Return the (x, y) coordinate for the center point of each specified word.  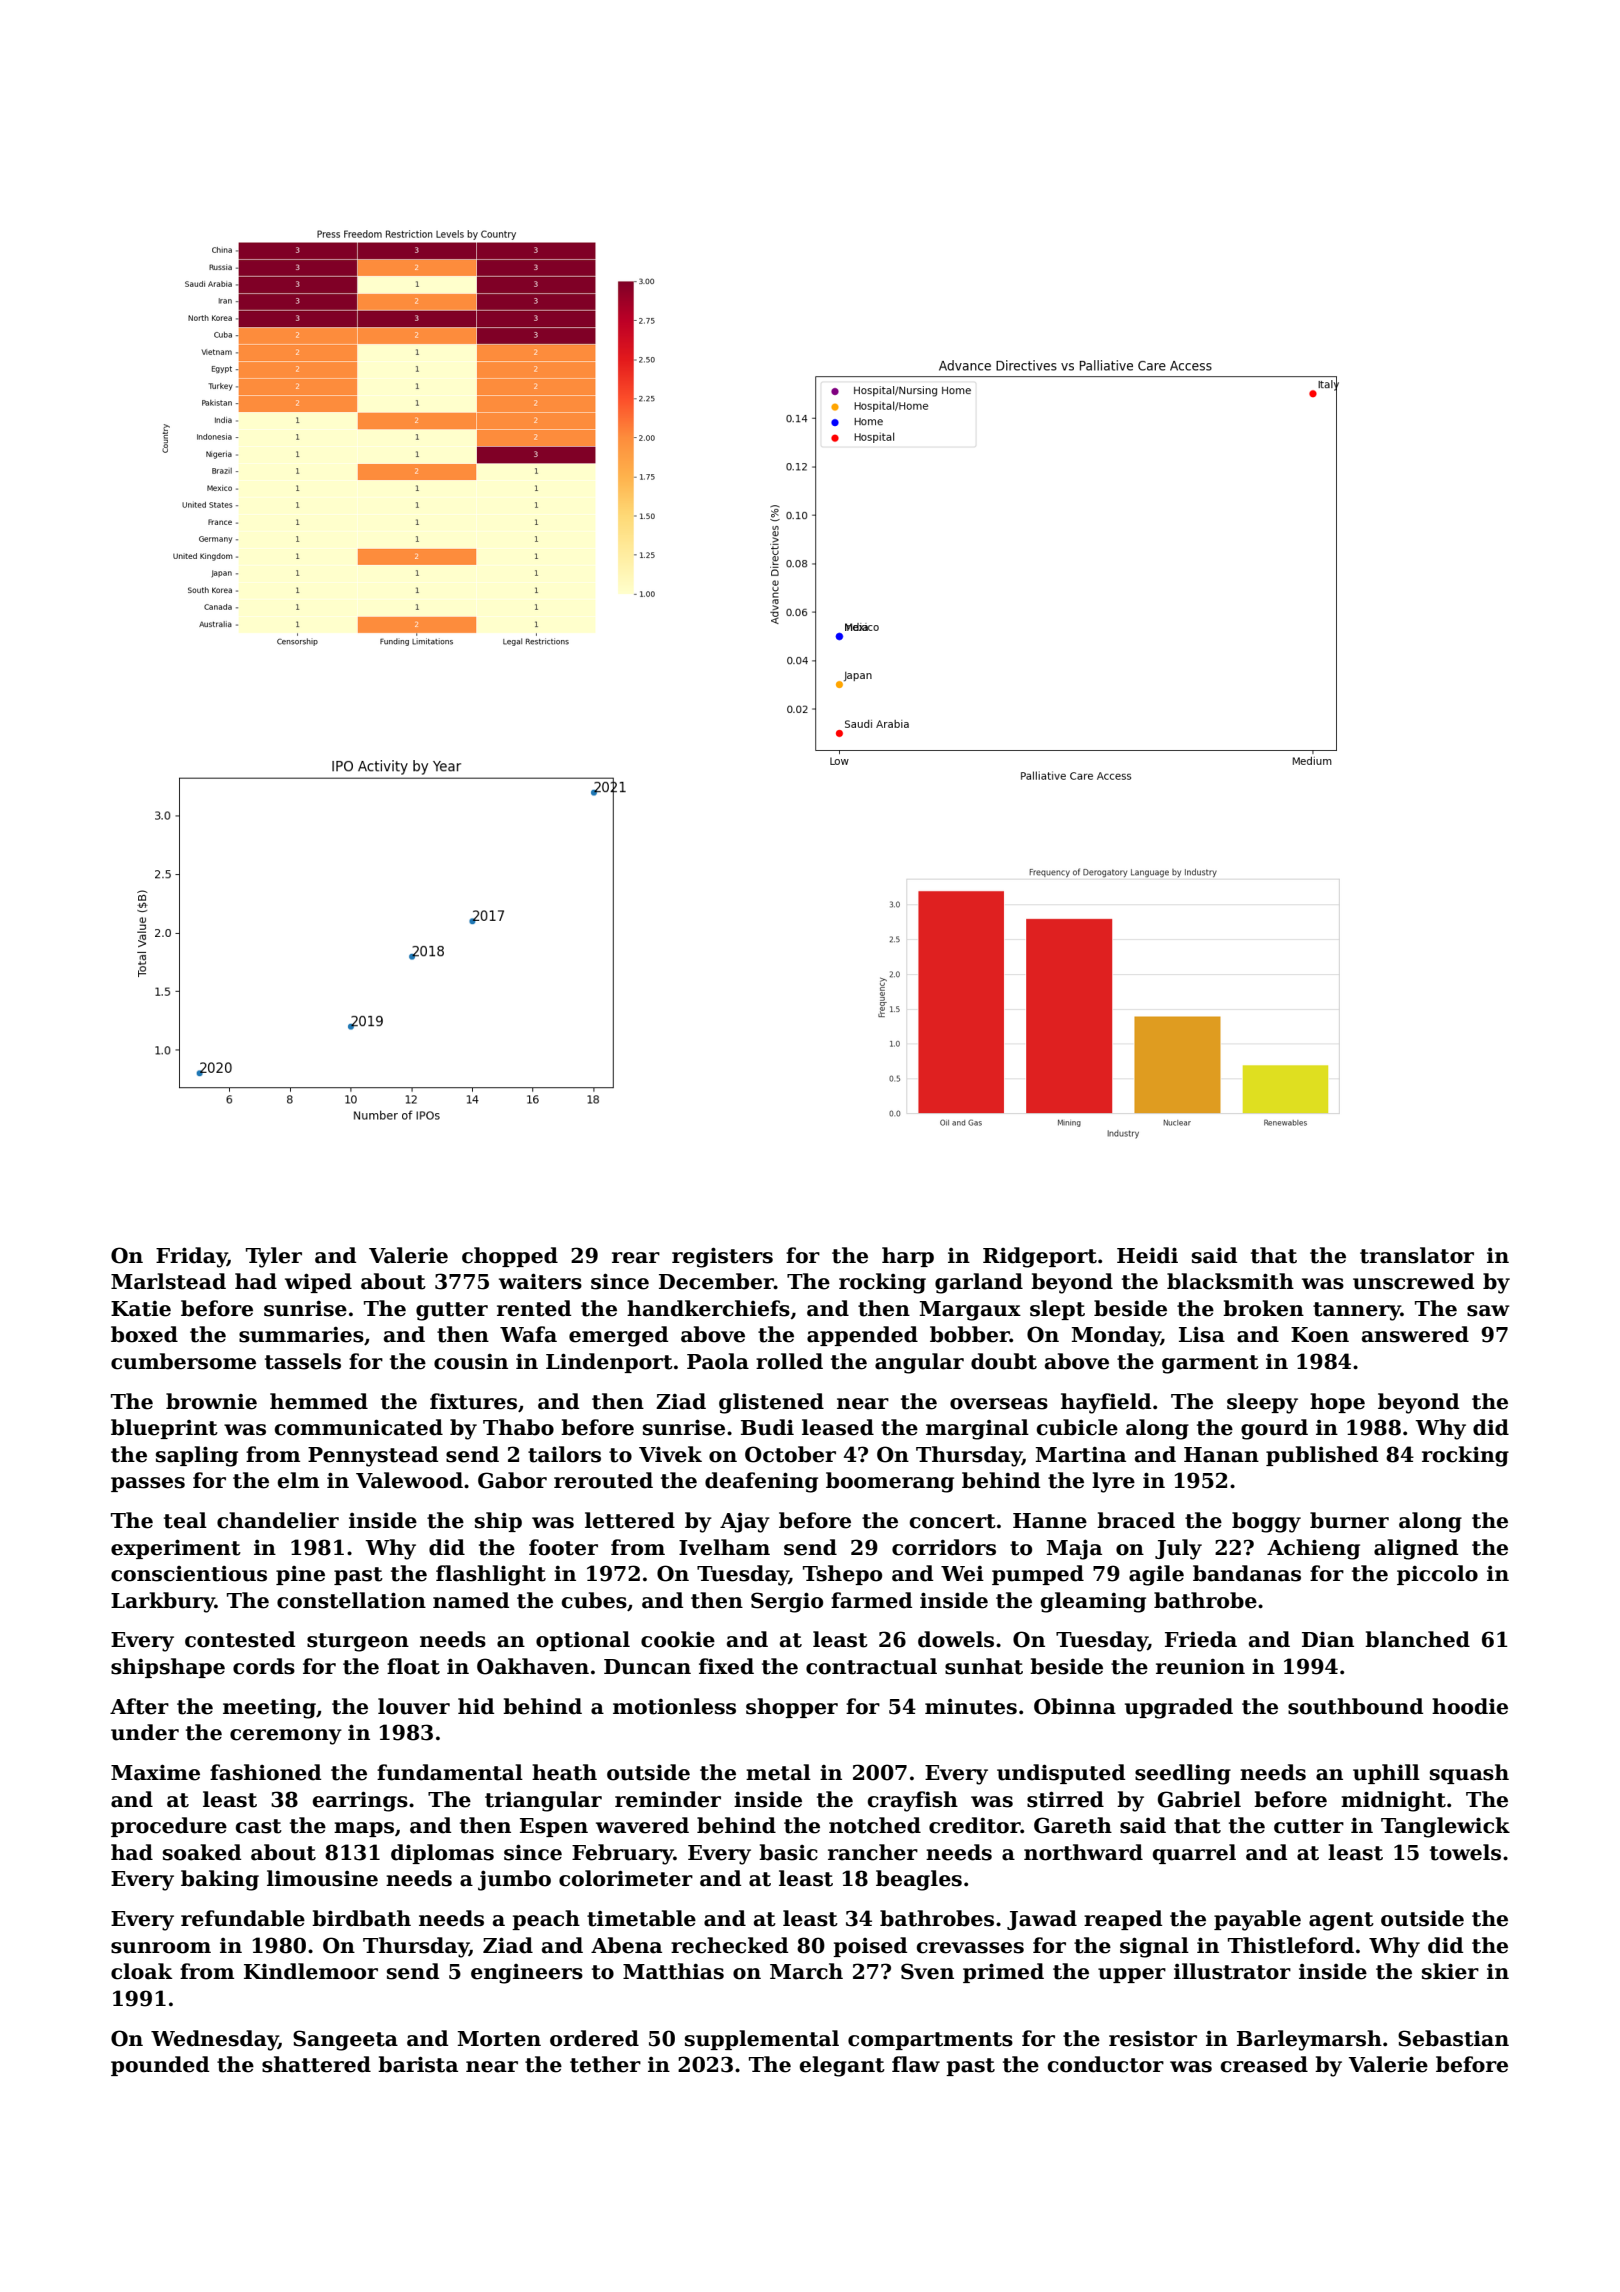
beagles (919, 1880)
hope (1337, 1403)
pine (300, 1575)
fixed (726, 1666)
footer (563, 1547)
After (139, 1706)
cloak (142, 1971)
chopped (510, 1257)
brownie (211, 1401)
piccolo (1437, 1575)
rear (636, 1258)
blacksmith (1230, 1281)
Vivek (670, 1454)
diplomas (442, 1854)
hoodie (1470, 1706)
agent (1341, 1921)
